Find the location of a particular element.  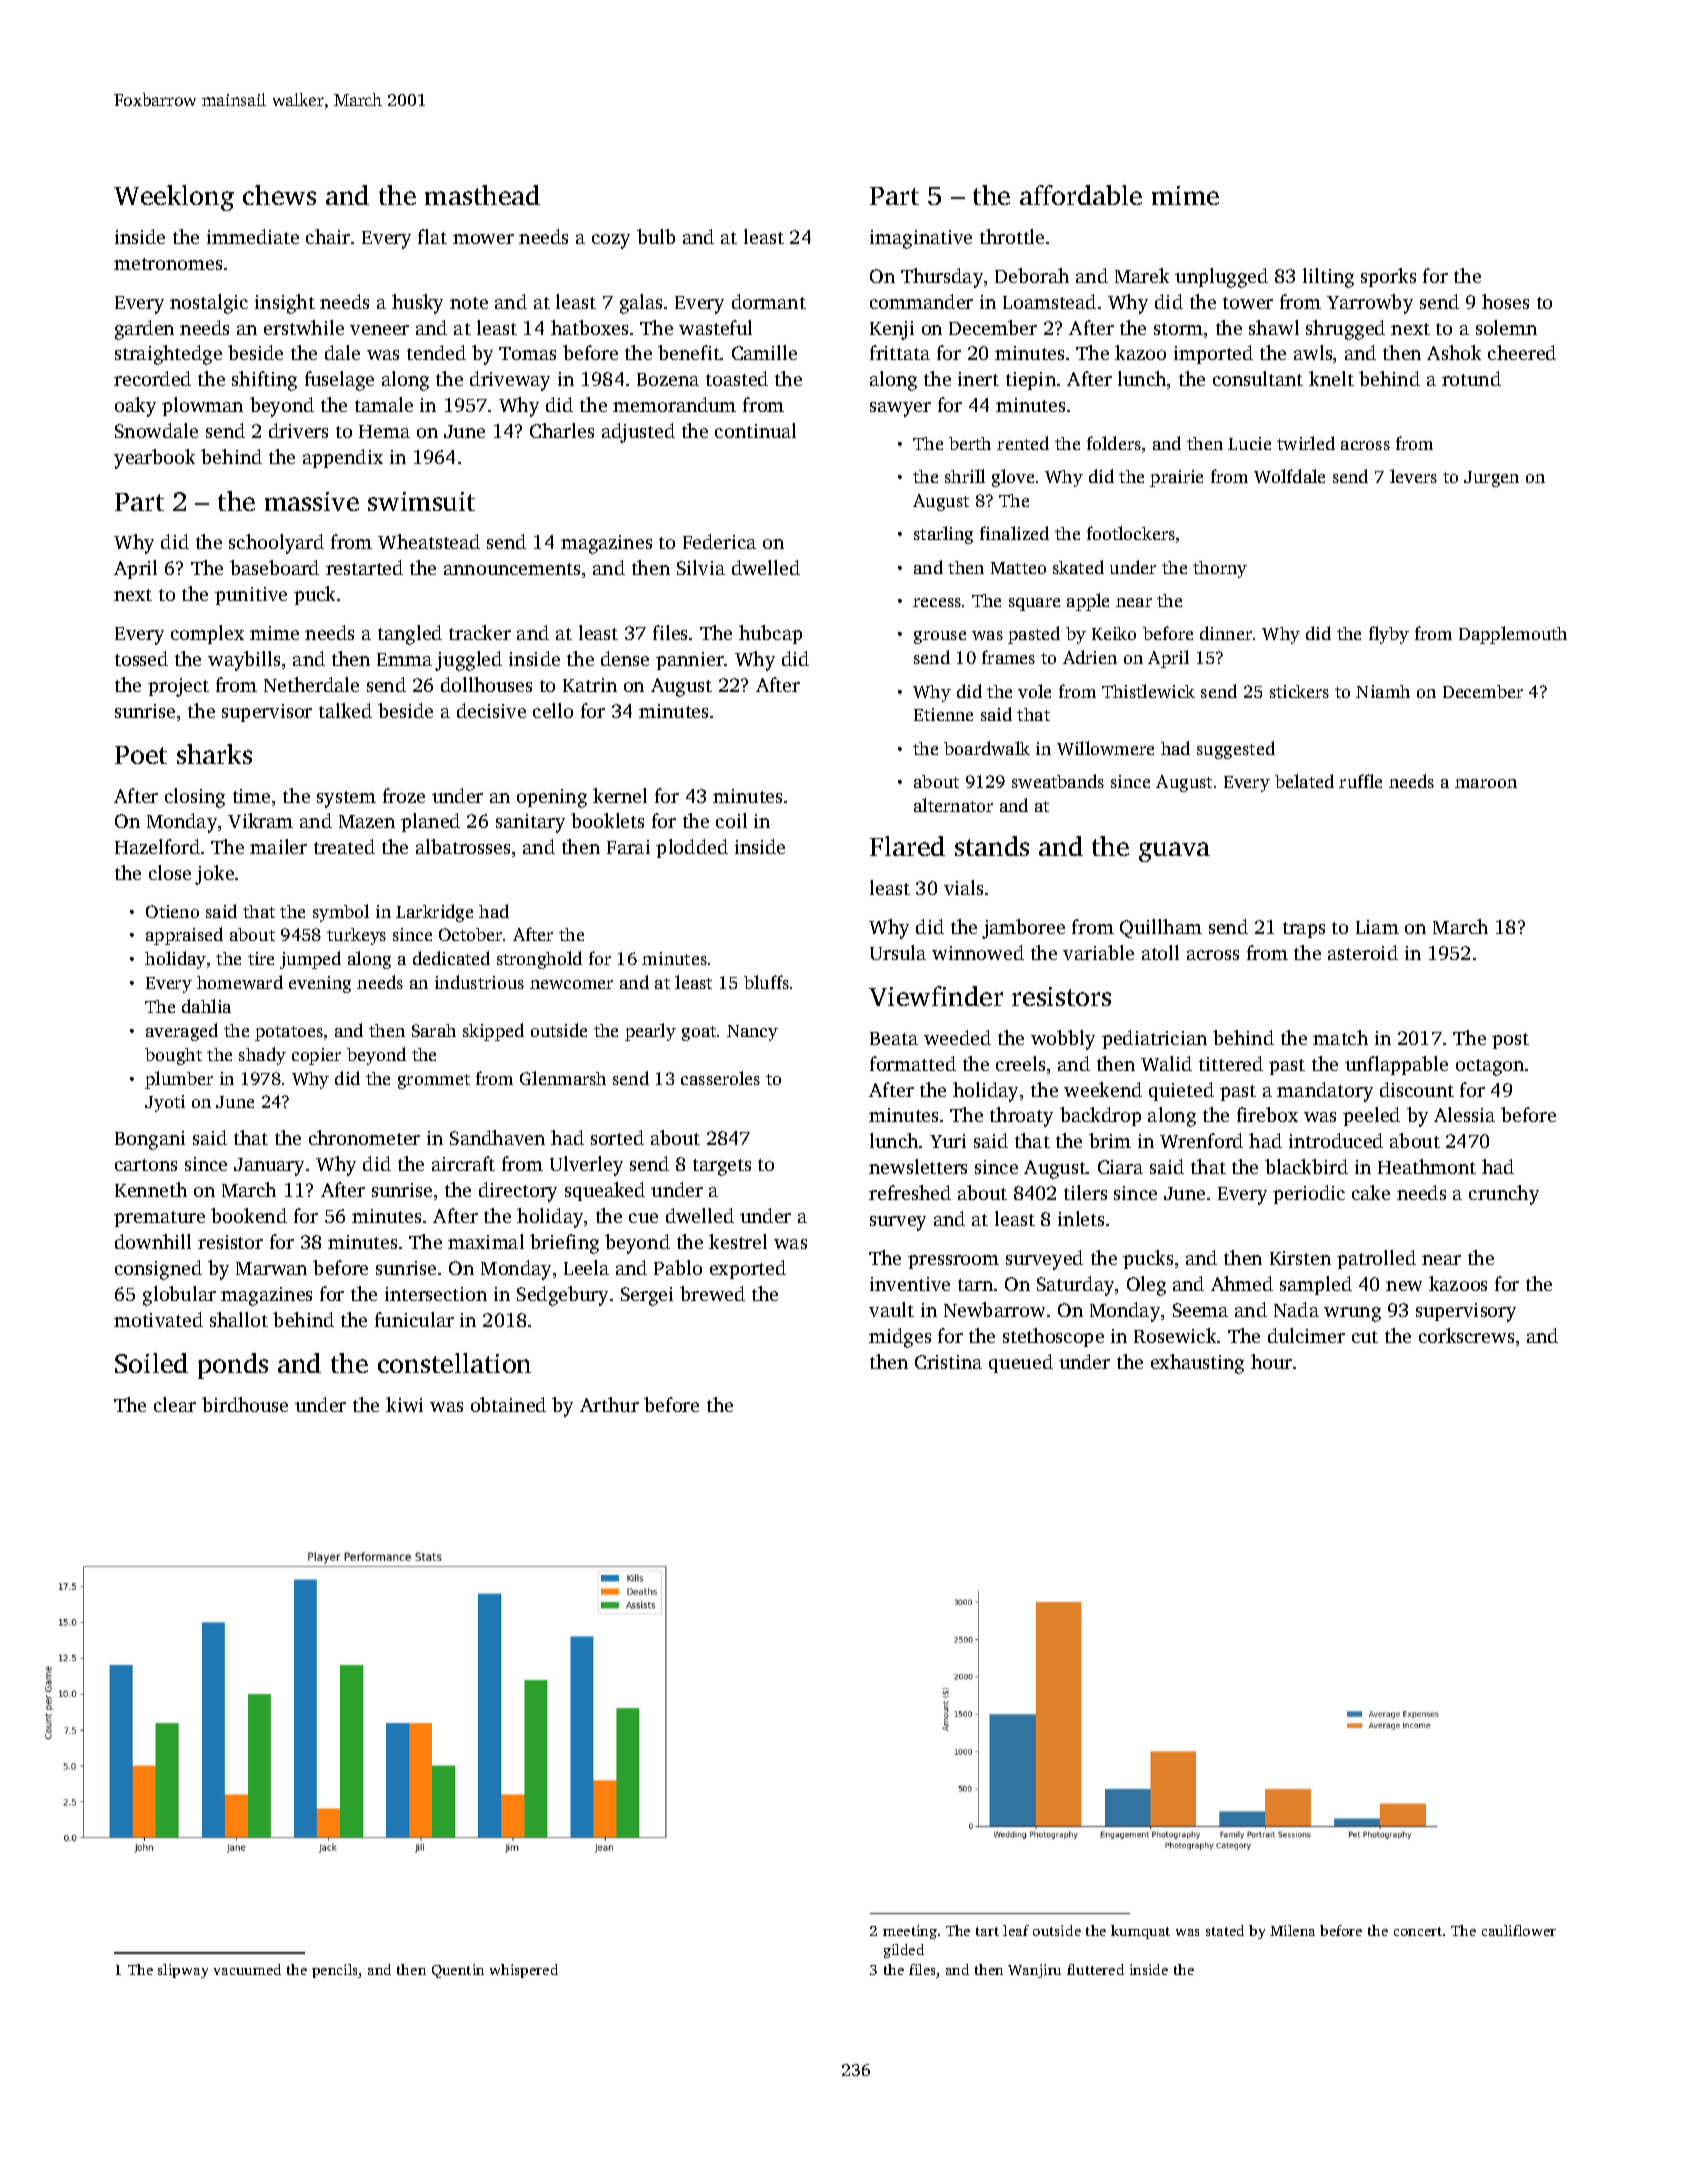

chronometer is located at coordinates (364, 1137).
